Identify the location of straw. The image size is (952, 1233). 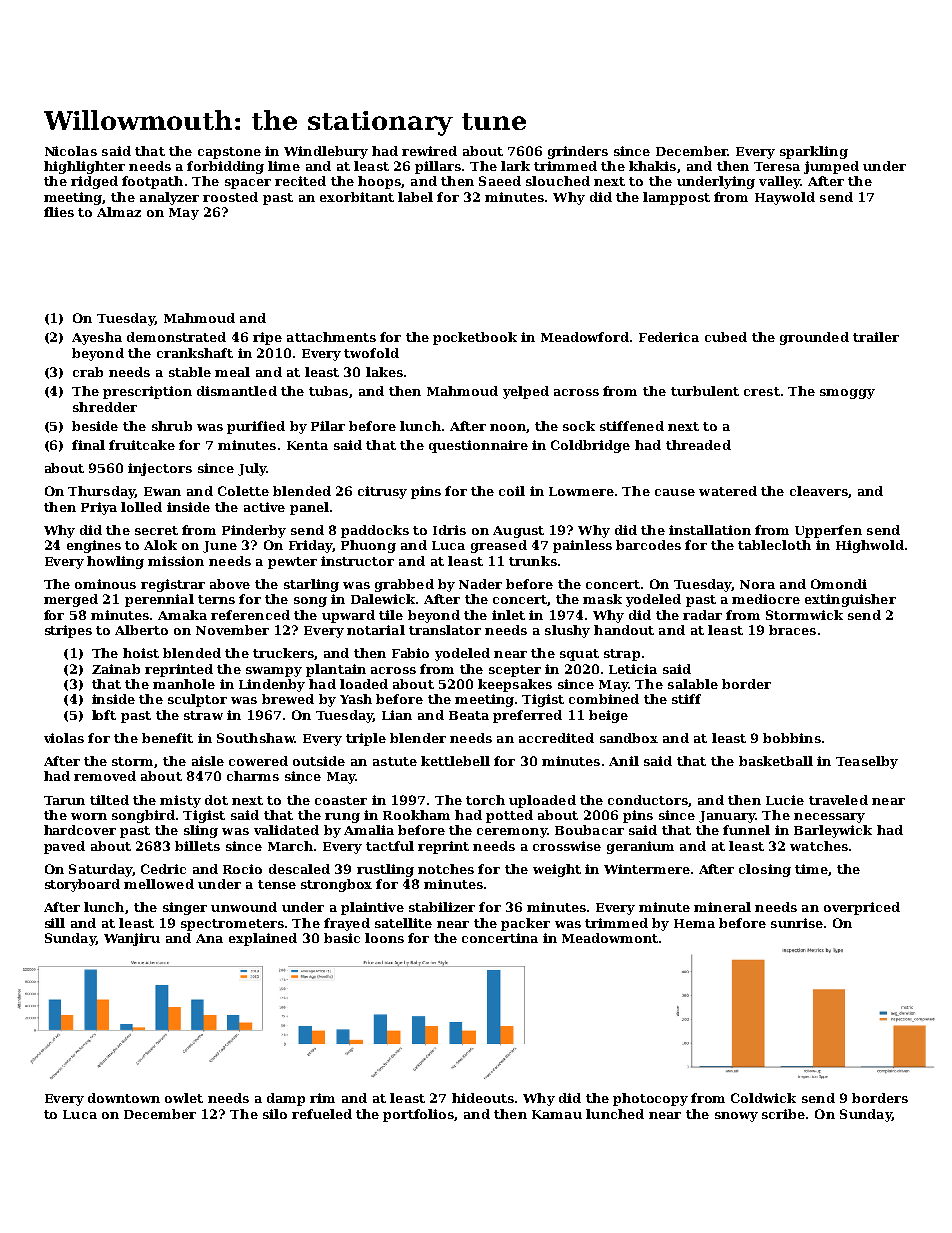
(203, 715).
